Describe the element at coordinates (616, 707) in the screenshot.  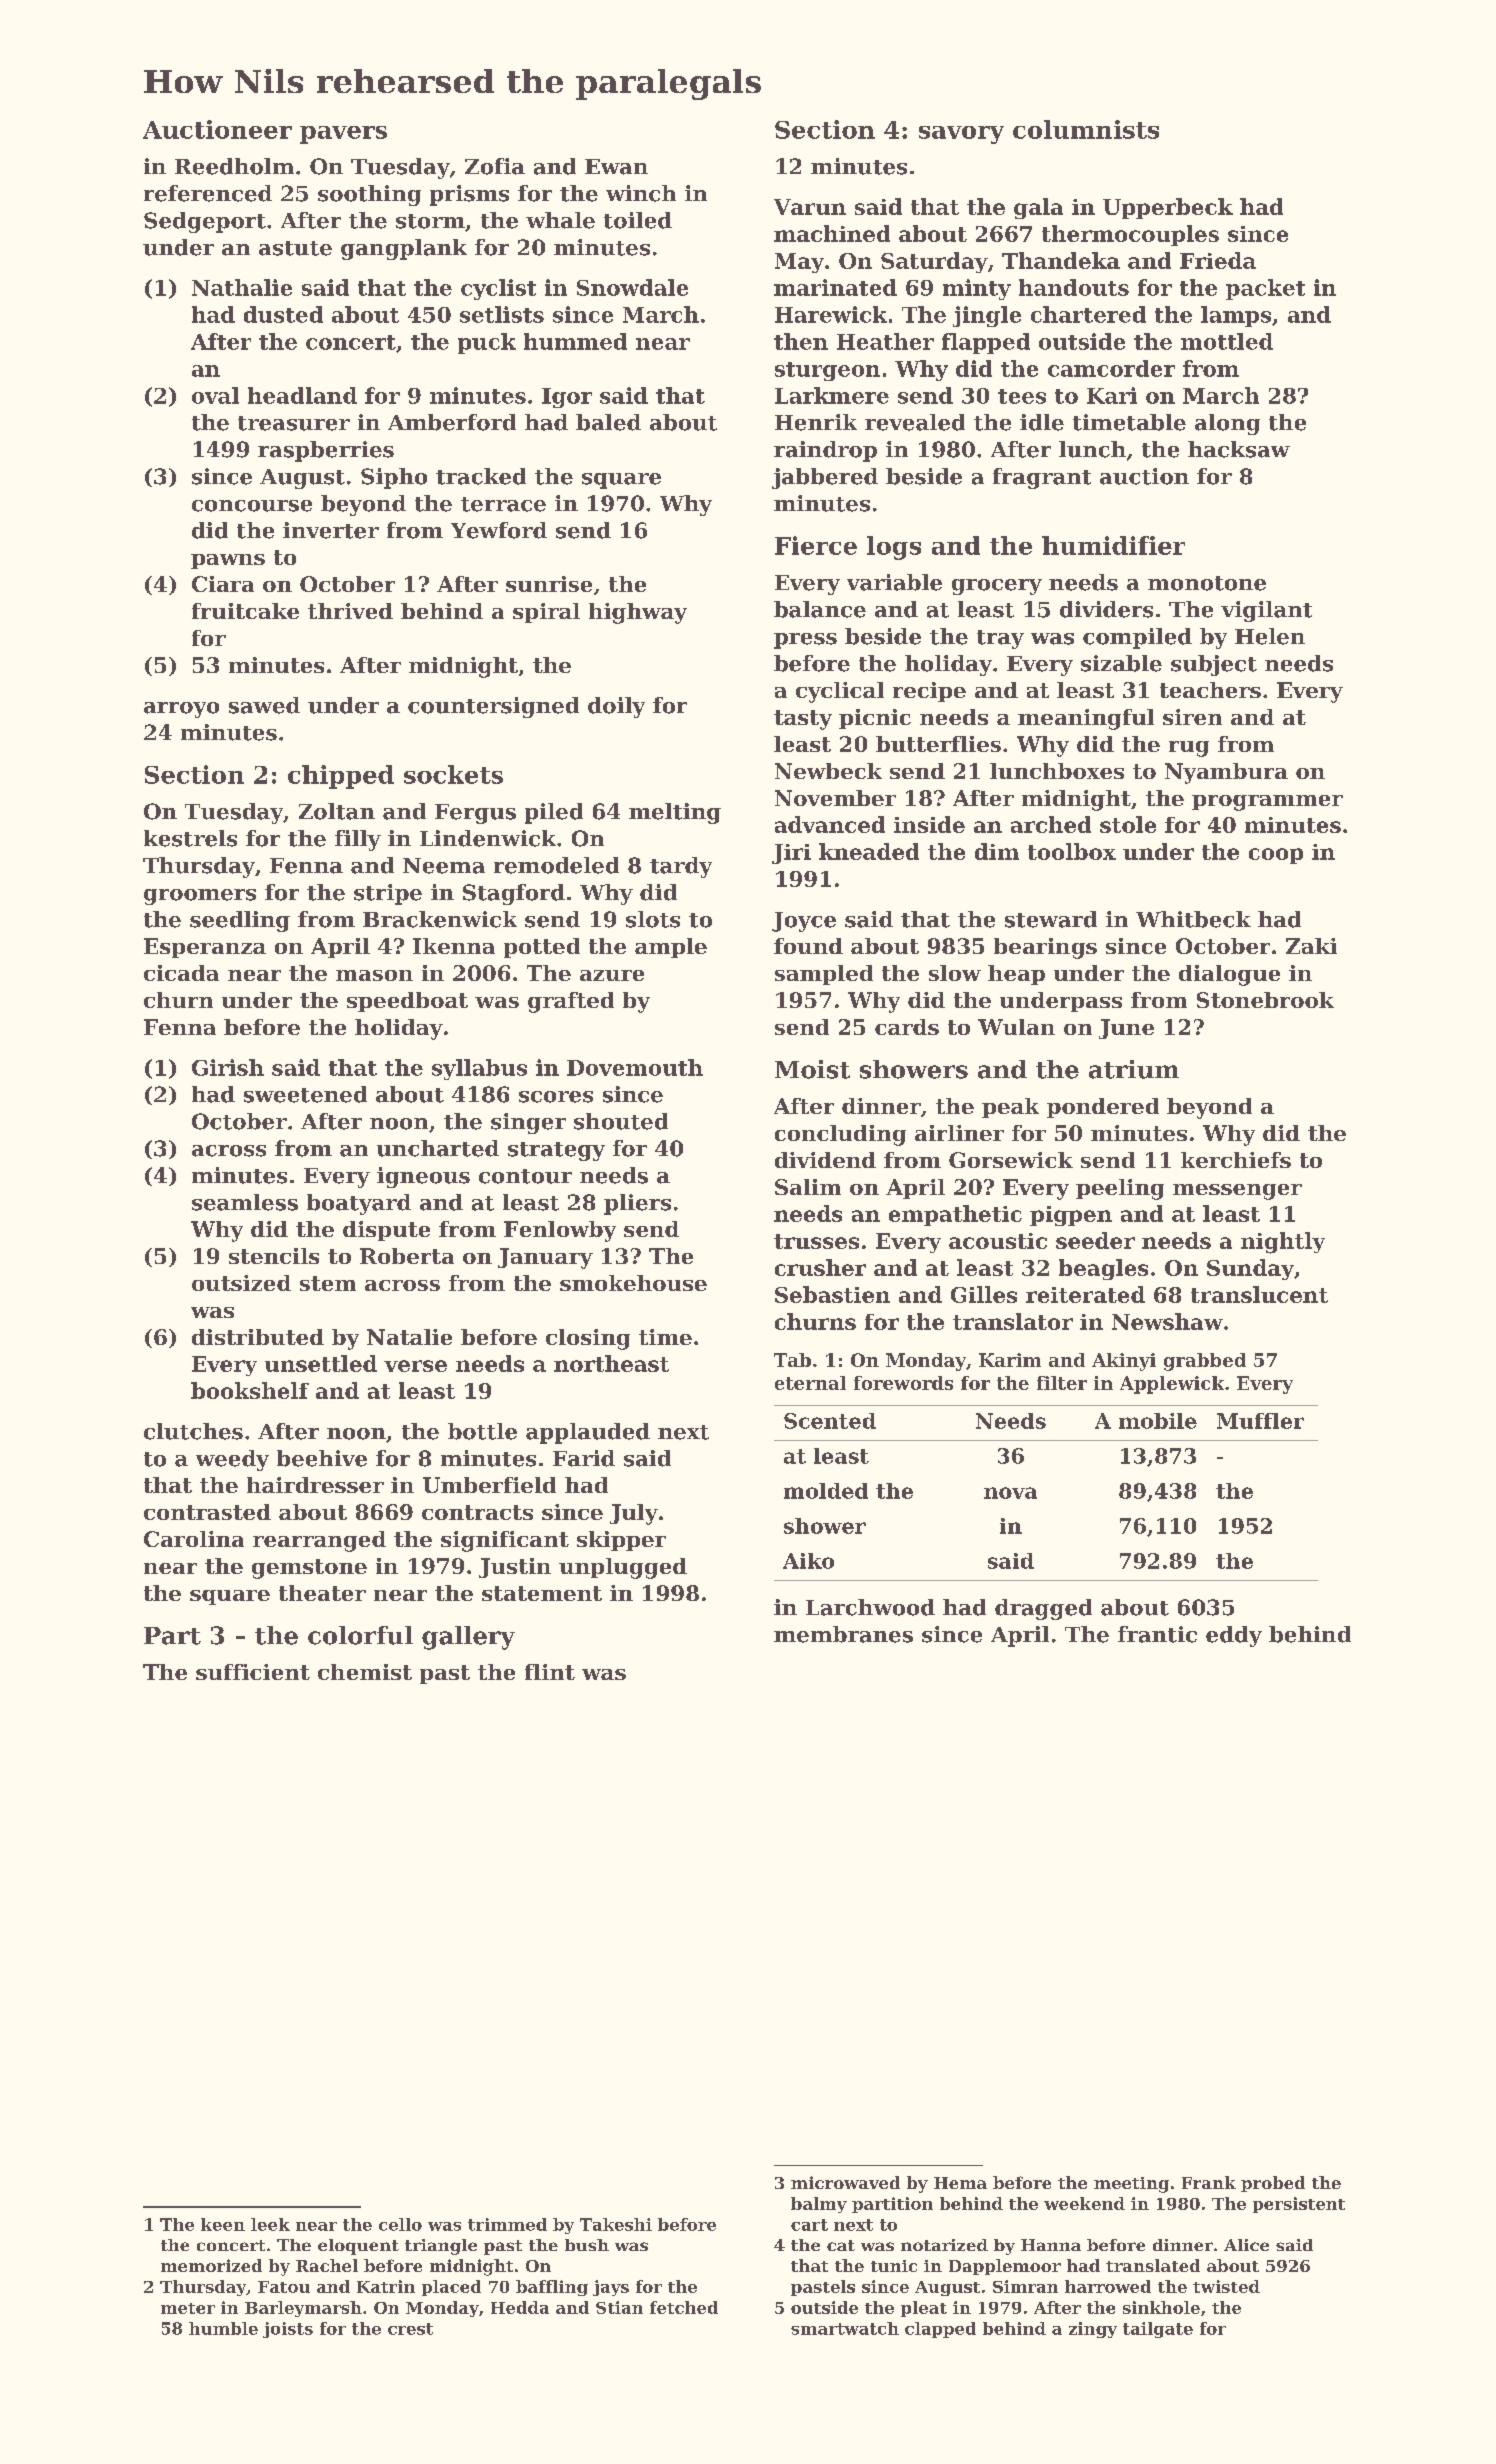
I see `doily` at that location.
